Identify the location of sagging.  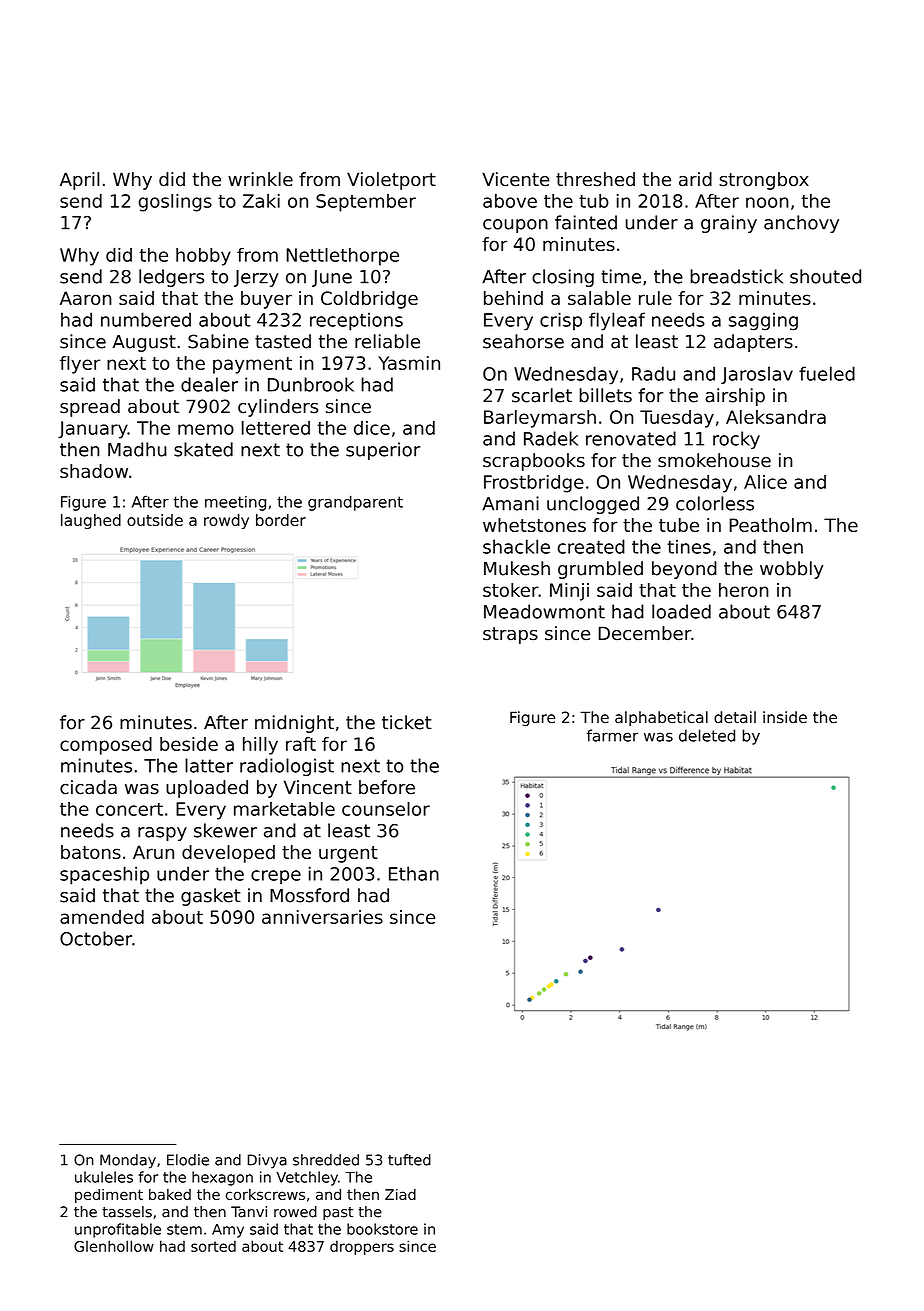
(763, 321).
